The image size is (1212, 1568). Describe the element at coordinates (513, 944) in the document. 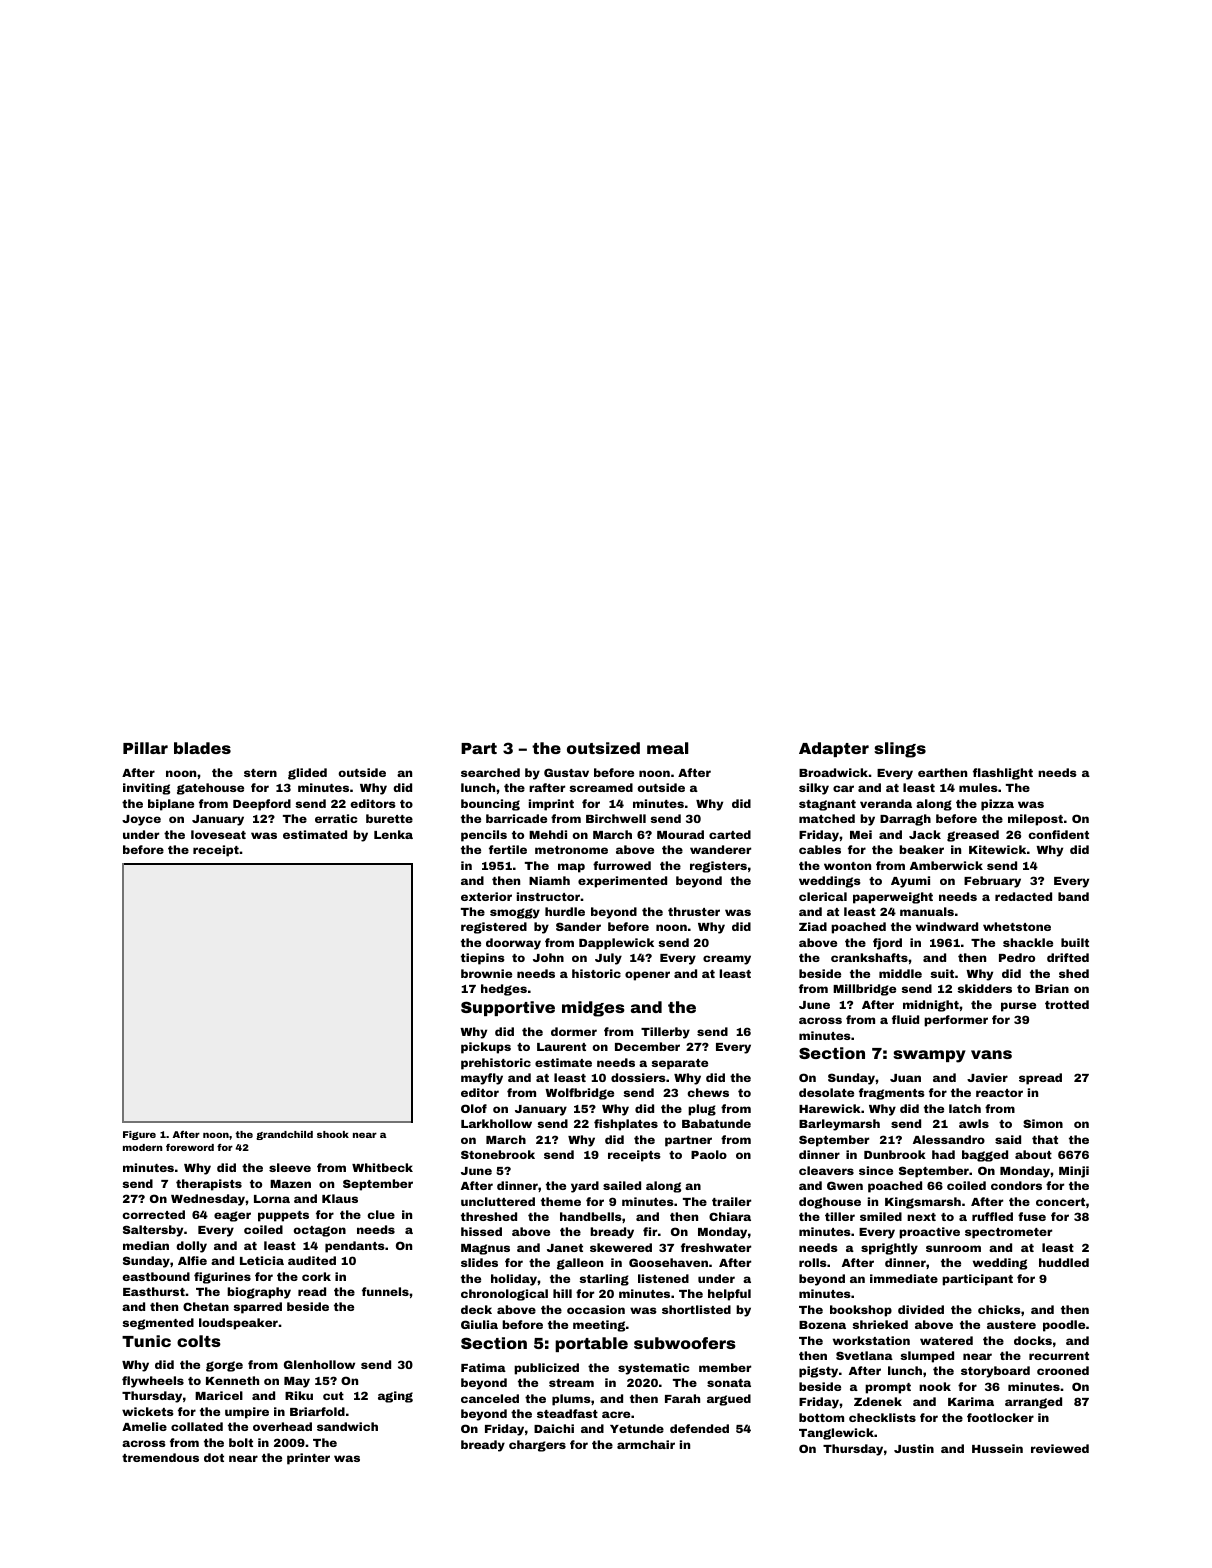

I see `doorway` at that location.
